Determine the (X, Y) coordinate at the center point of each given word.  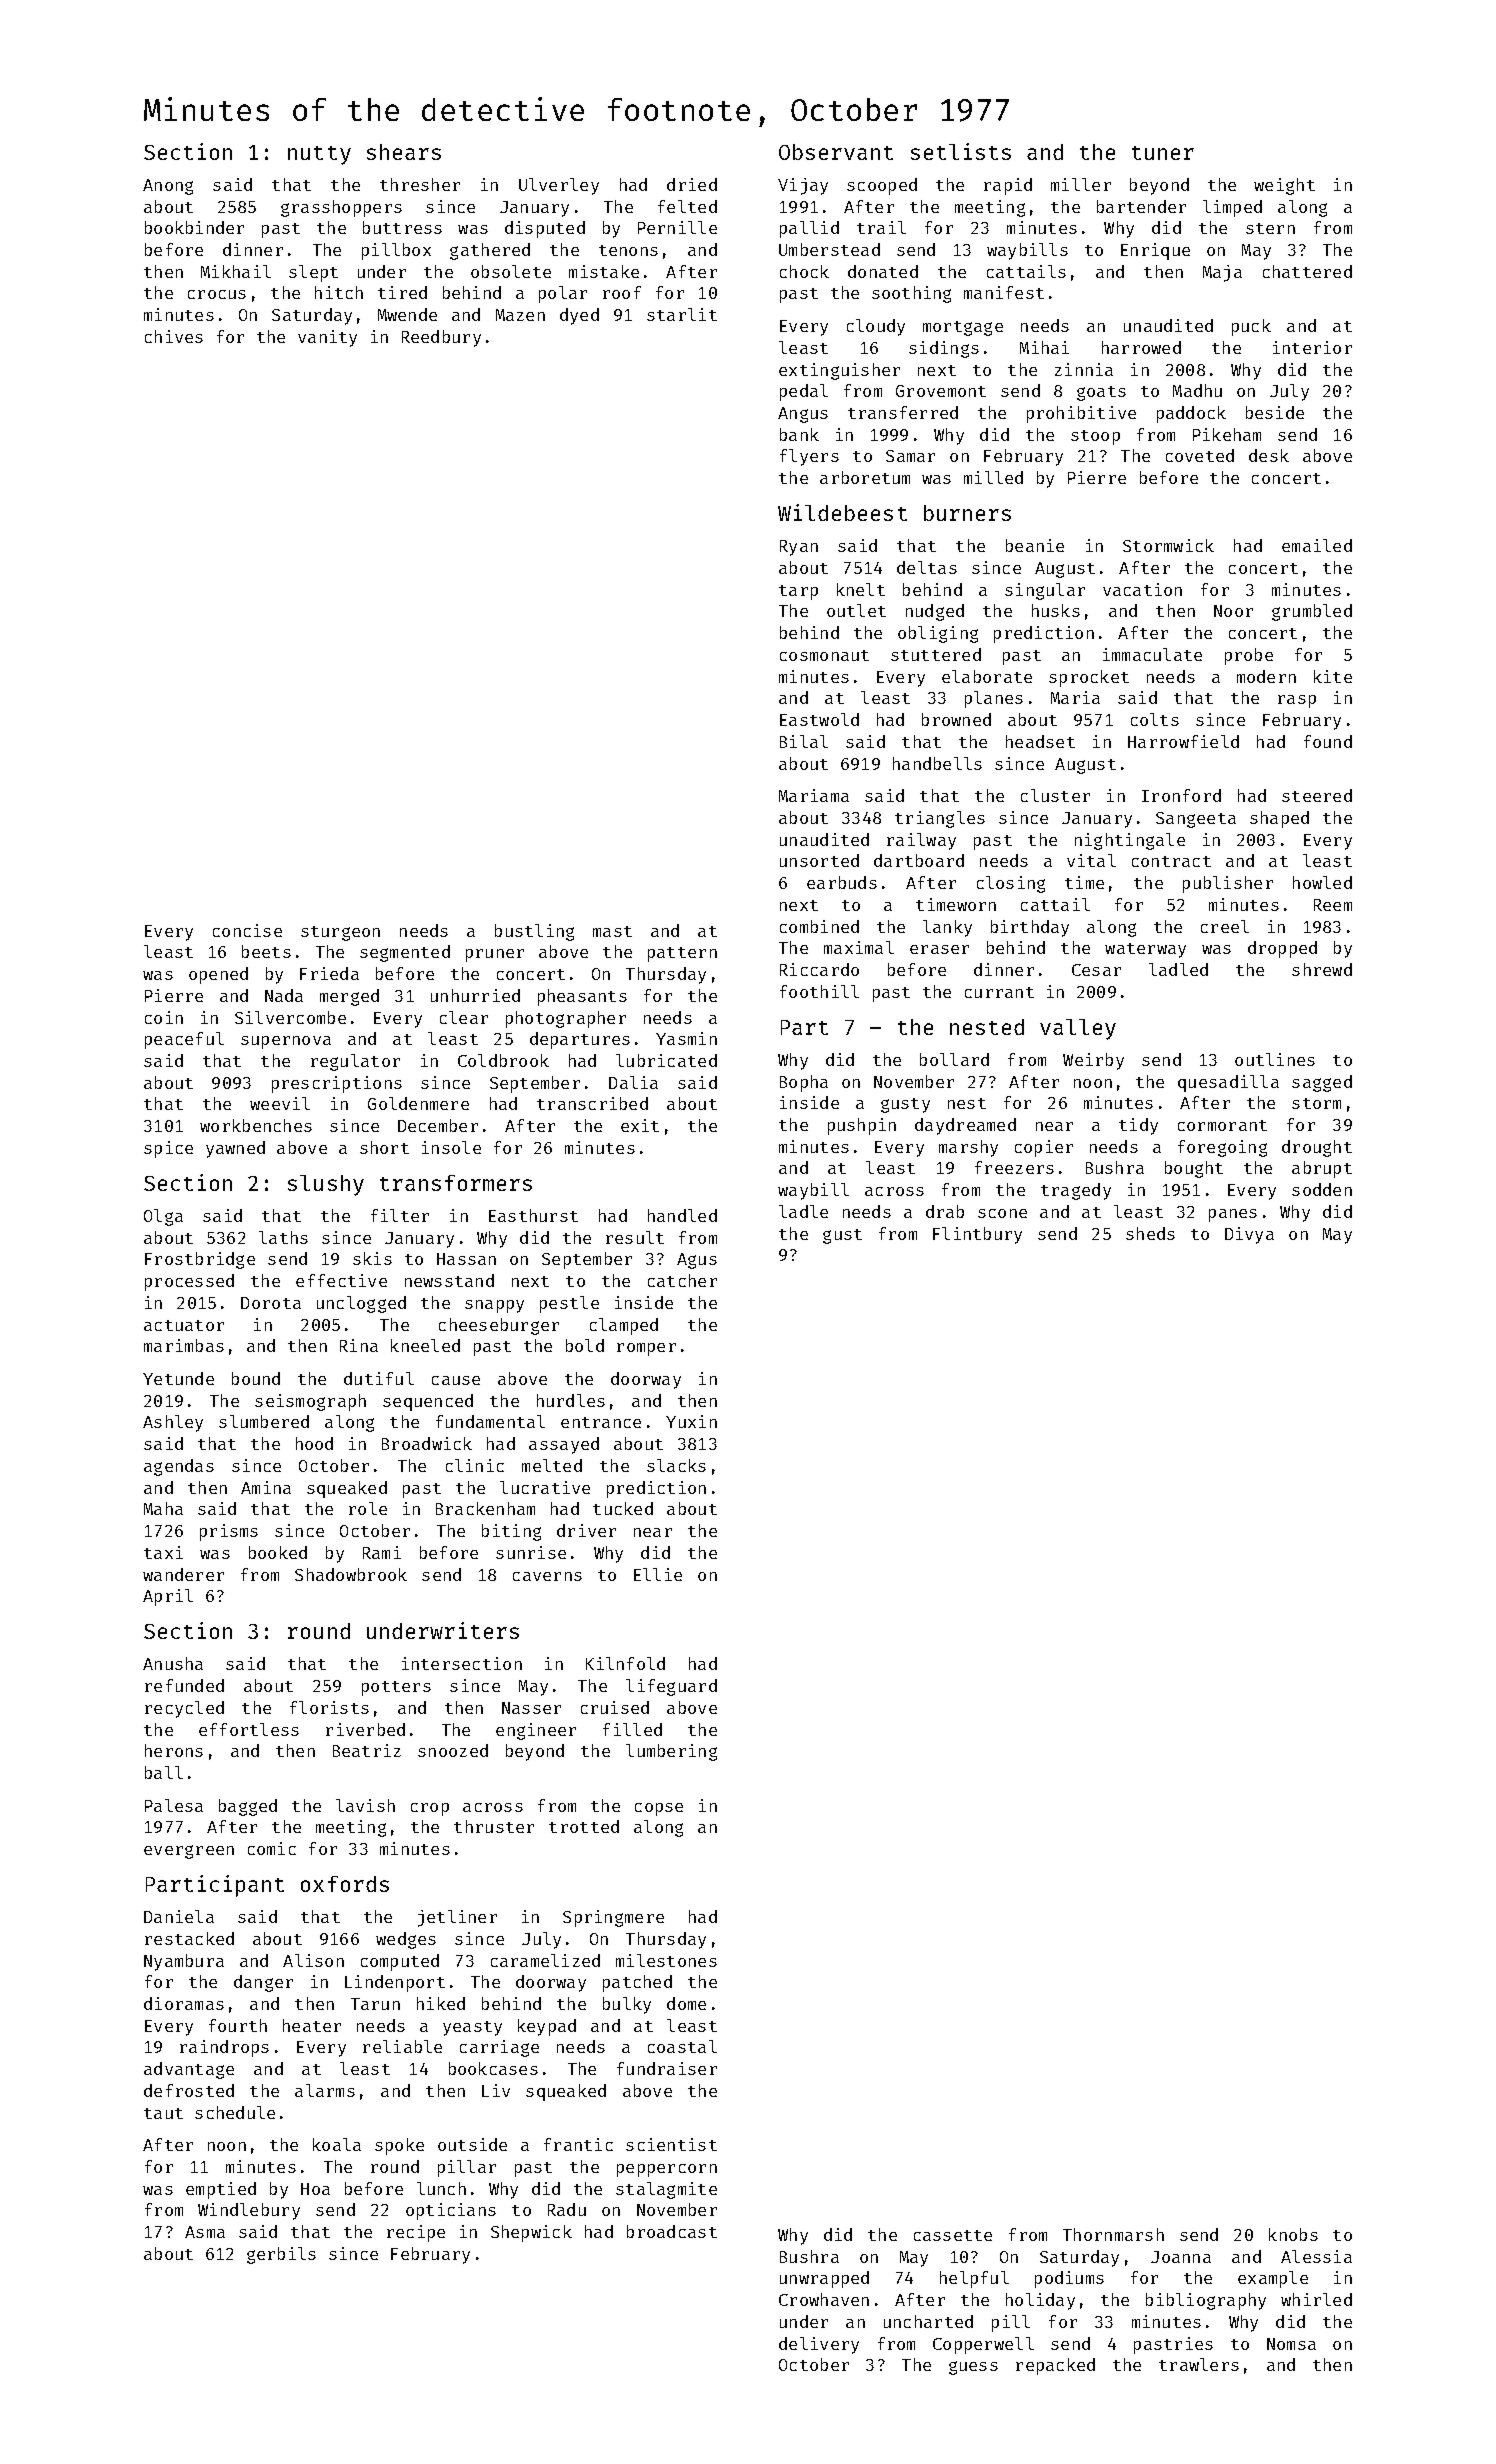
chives (174, 336)
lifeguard (671, 1687)
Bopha (804, 1083)
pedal (804, 392)
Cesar (1096, 970)
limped (1232, 208)
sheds (1150, 1233)
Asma (205, 2232)
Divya (1249, 1235)
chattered (1307, 271)
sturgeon (340, 933)
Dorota (271, 1303)
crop (430, 1809)
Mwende (407, 314)
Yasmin (686, 1038)
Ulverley (559, 186)
